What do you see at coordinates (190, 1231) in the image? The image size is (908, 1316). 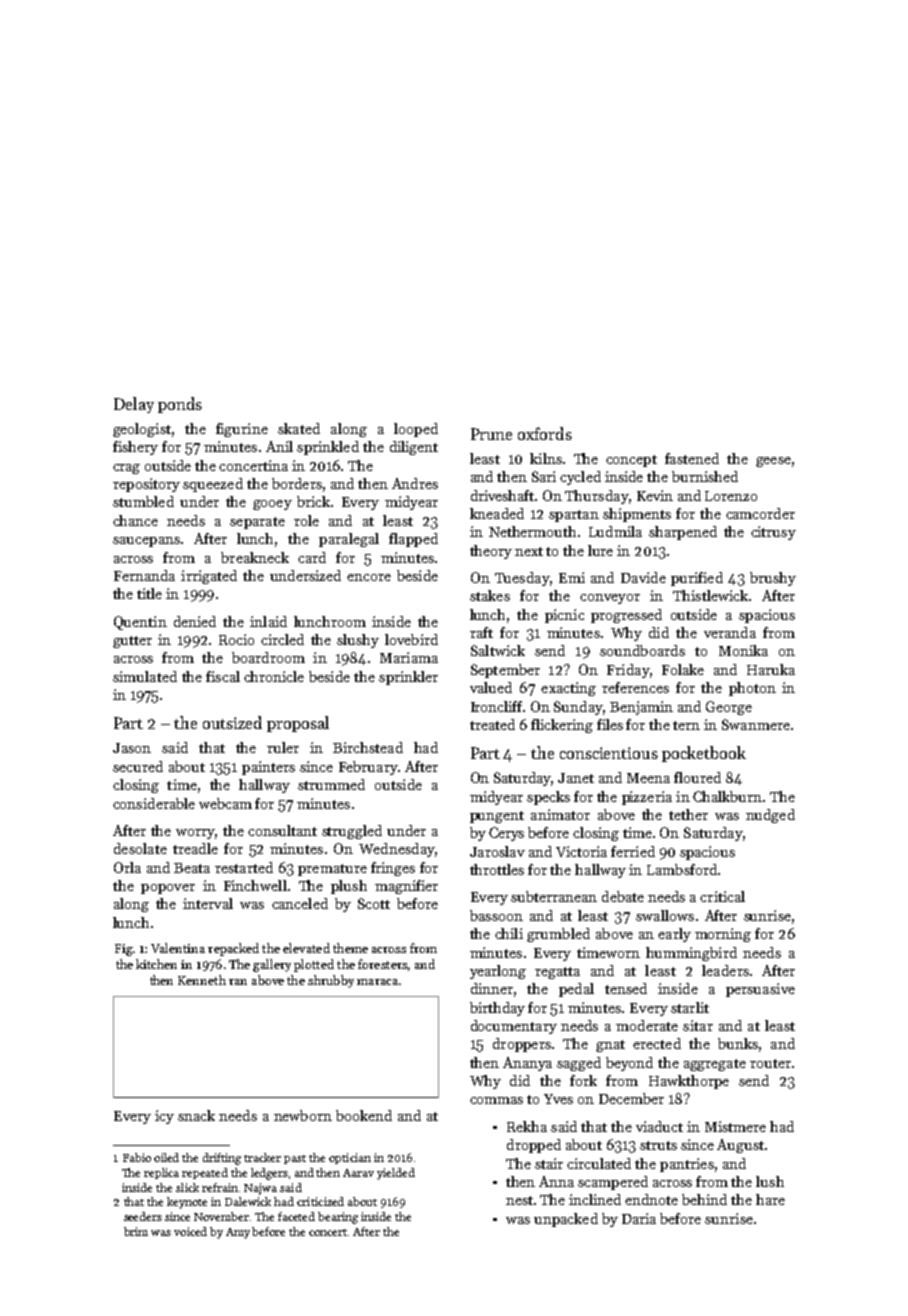 I see `voiced` at bounding box center [190, 1231].
